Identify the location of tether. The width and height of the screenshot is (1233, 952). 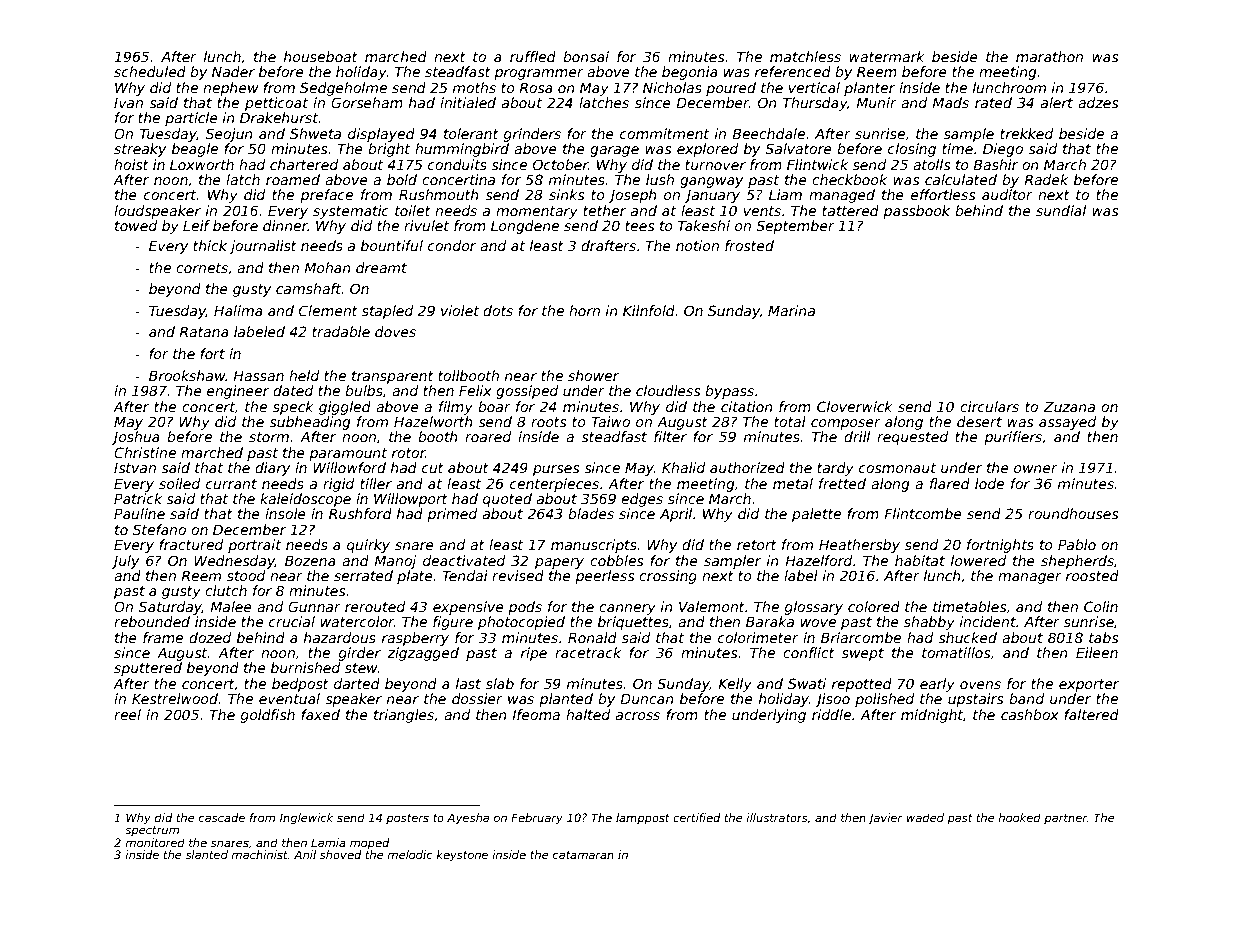
(604, 210).
